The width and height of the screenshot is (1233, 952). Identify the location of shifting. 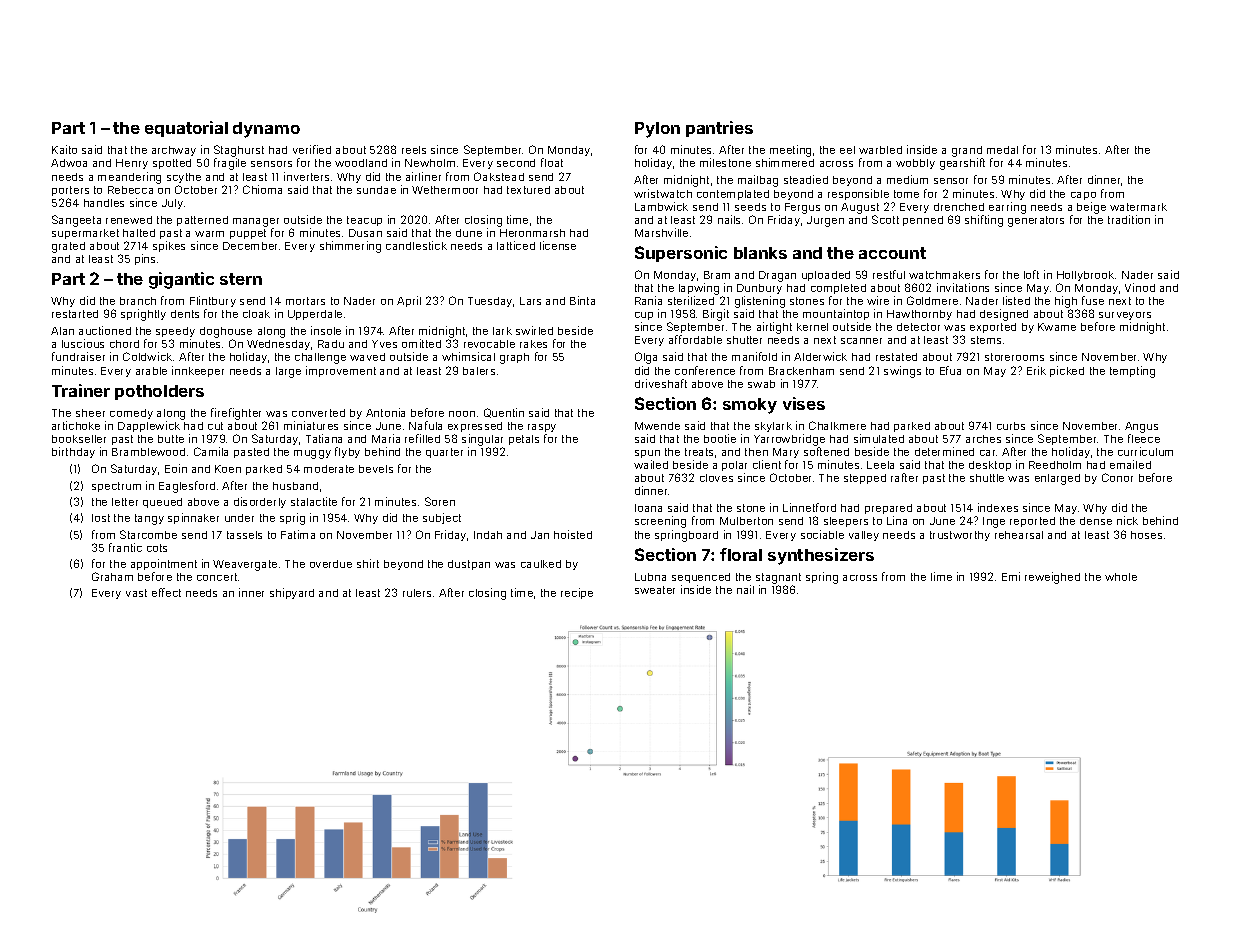
(984, 221).
